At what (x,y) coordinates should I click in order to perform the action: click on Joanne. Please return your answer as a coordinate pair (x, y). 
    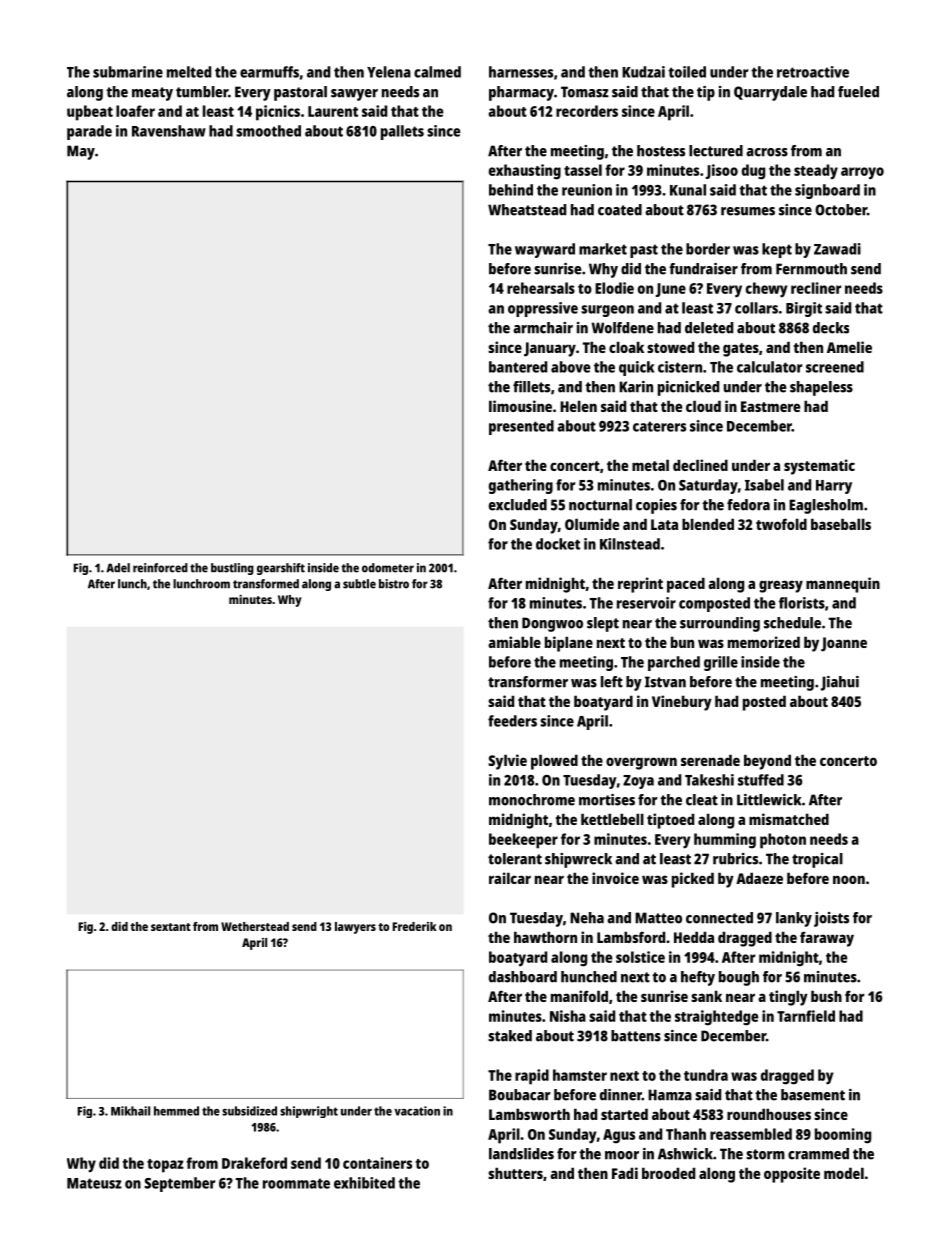
    Looking at the image, I should click on (844, 644).
